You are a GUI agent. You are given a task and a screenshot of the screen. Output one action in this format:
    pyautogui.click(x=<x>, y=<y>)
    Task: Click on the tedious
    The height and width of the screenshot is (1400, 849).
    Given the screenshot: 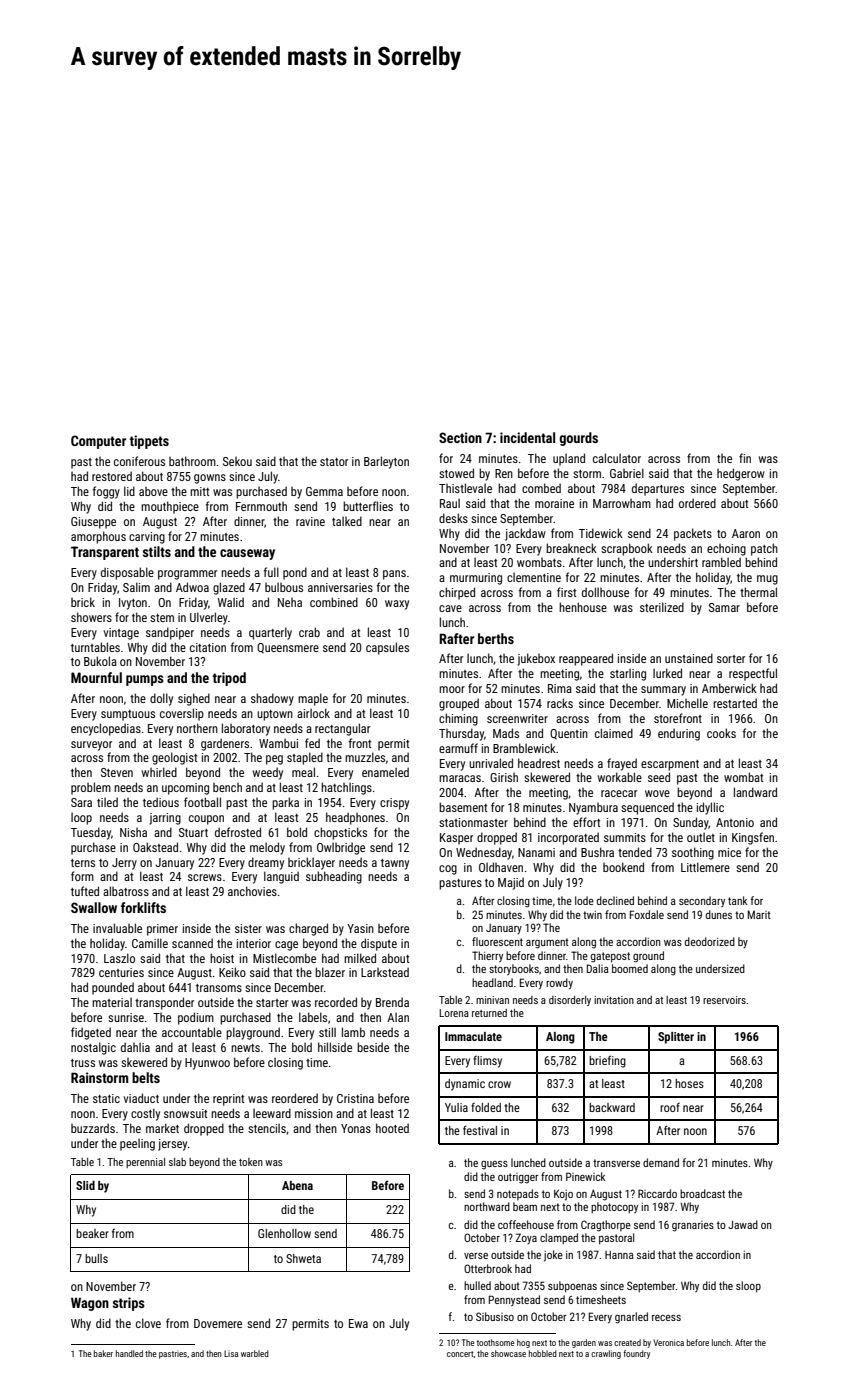 What is the action you would take?
    pyautogui.click(x=161, y=802)
